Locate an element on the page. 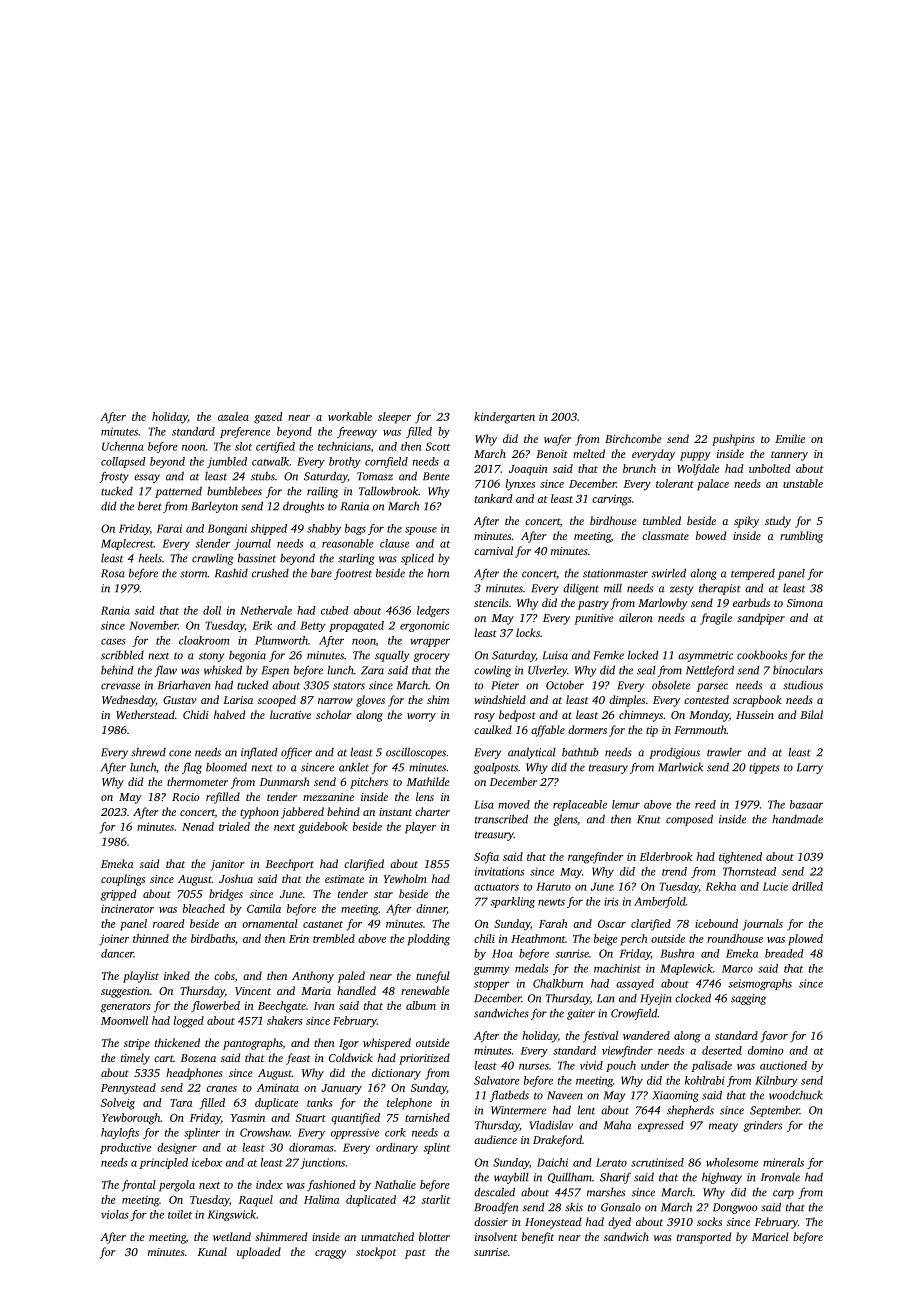 This page has height=1308, width=924. Wetherstead is located at coordinates (145, 714).
